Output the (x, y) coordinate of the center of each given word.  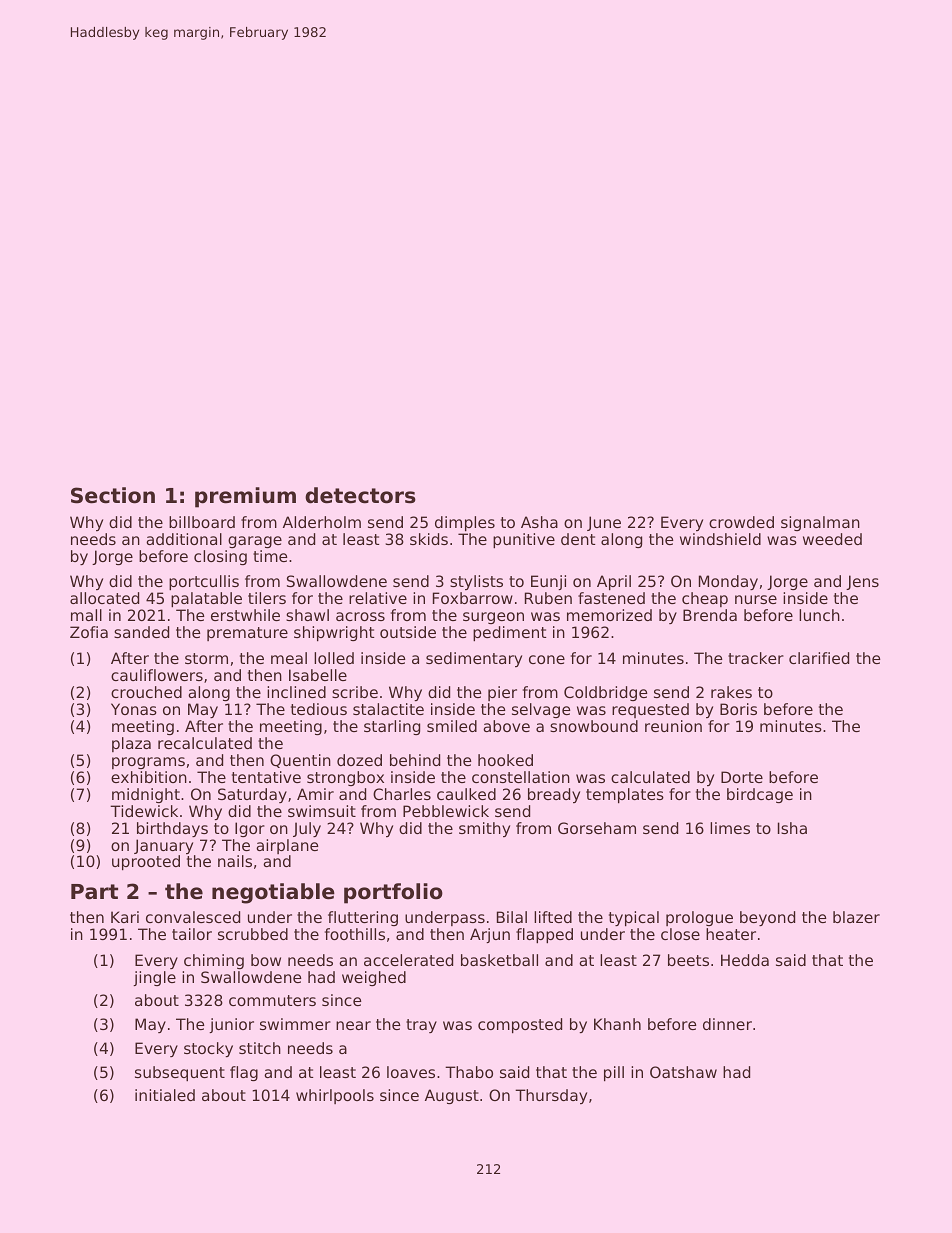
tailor (192, 934)
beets (688, 960)
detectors (360, 495)
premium (245, 497)
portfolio (393, 893)
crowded (741, 522)
